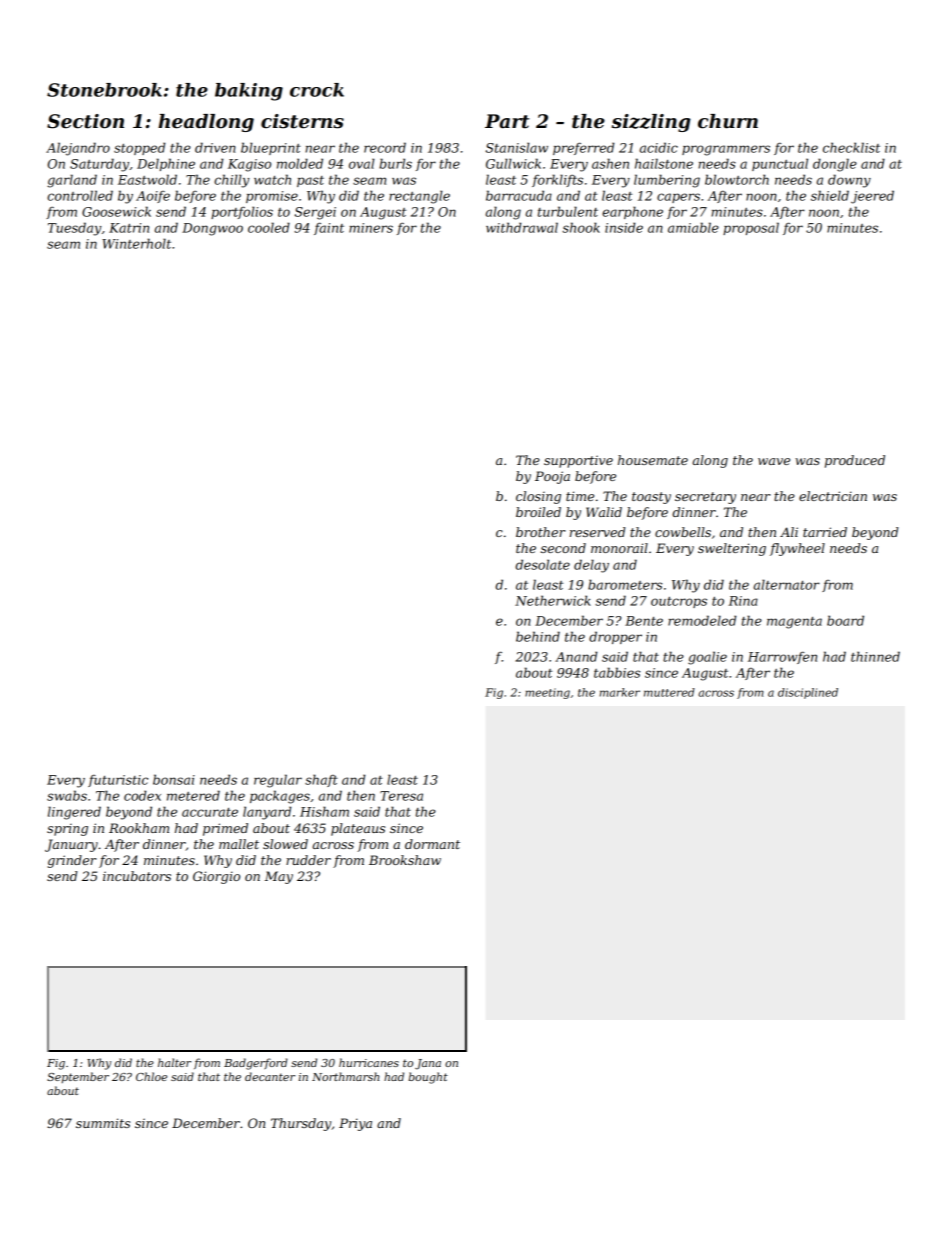 This screenshot has width=952, height=1233. What do you see at coordinates (855, 461) in the screenshot?
I see `produced` at bounding box center [855, 461].
